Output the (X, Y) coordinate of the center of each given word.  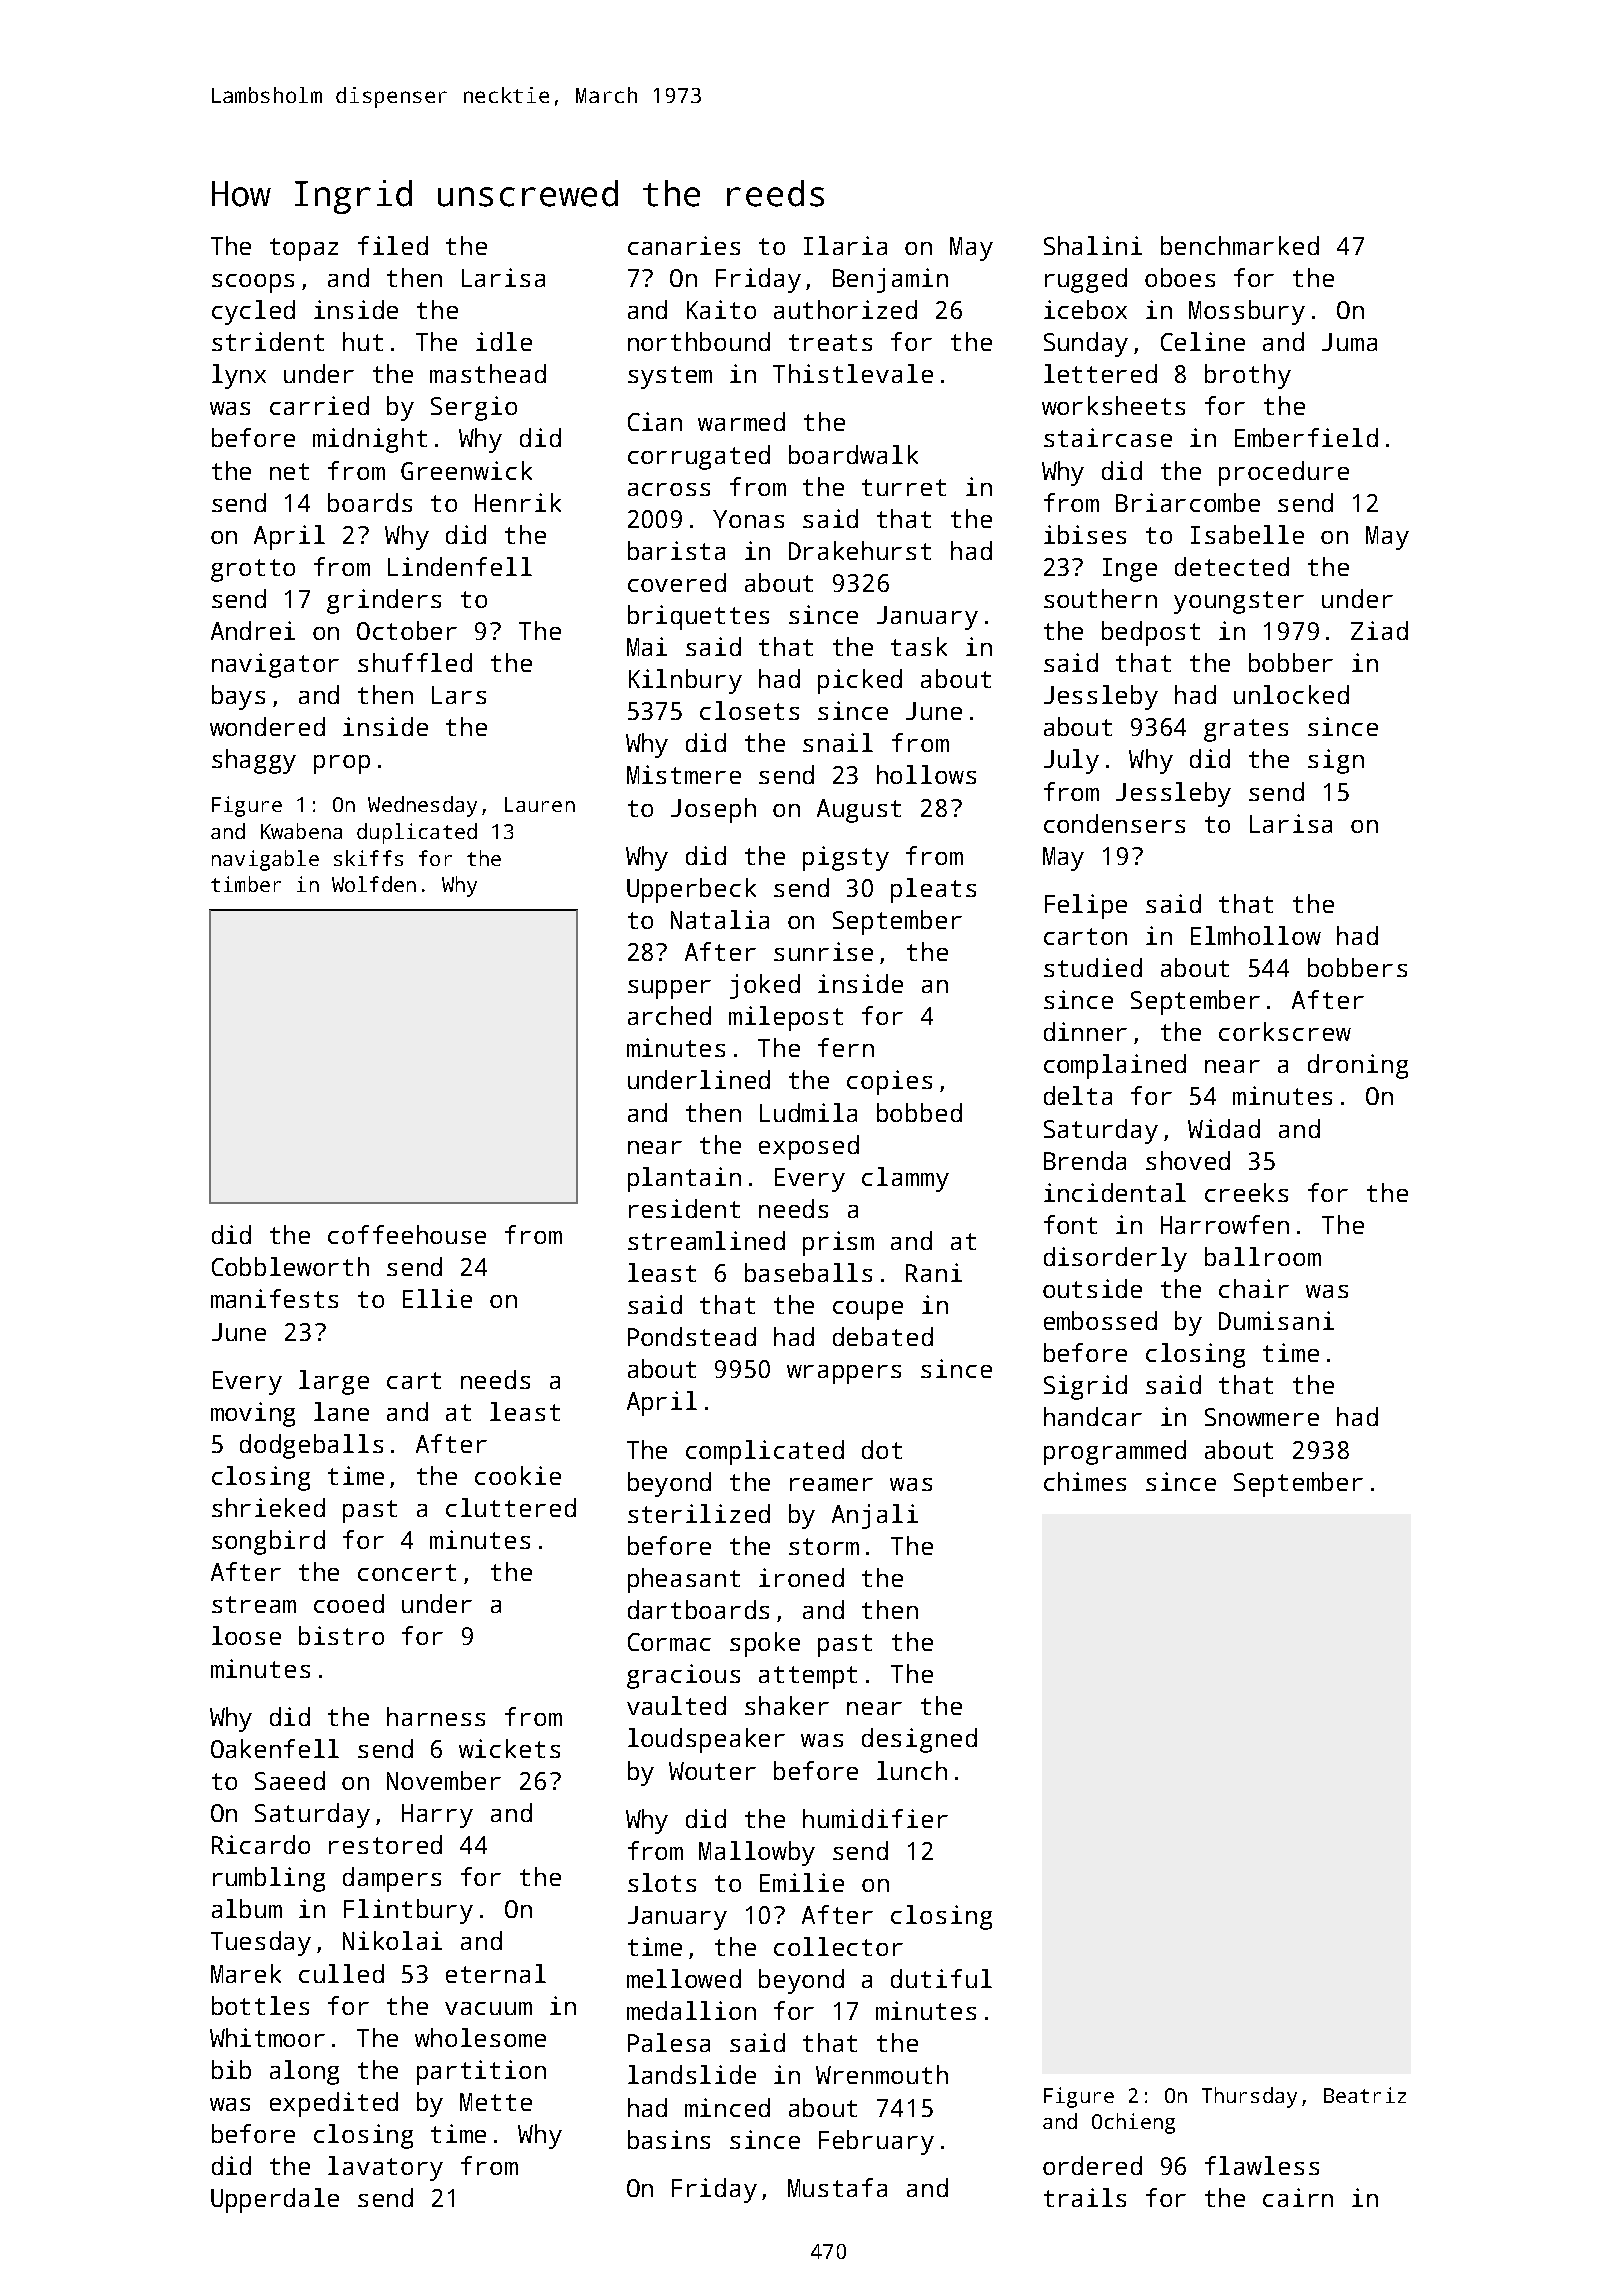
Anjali (875, 1516)
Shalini (1093, 245)
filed (393, 245)
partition (481, 2072)
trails (1085, 2197)
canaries (684, 245)
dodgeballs (311, 1446)
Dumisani (1276, 1320)
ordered (1092, 2165)
